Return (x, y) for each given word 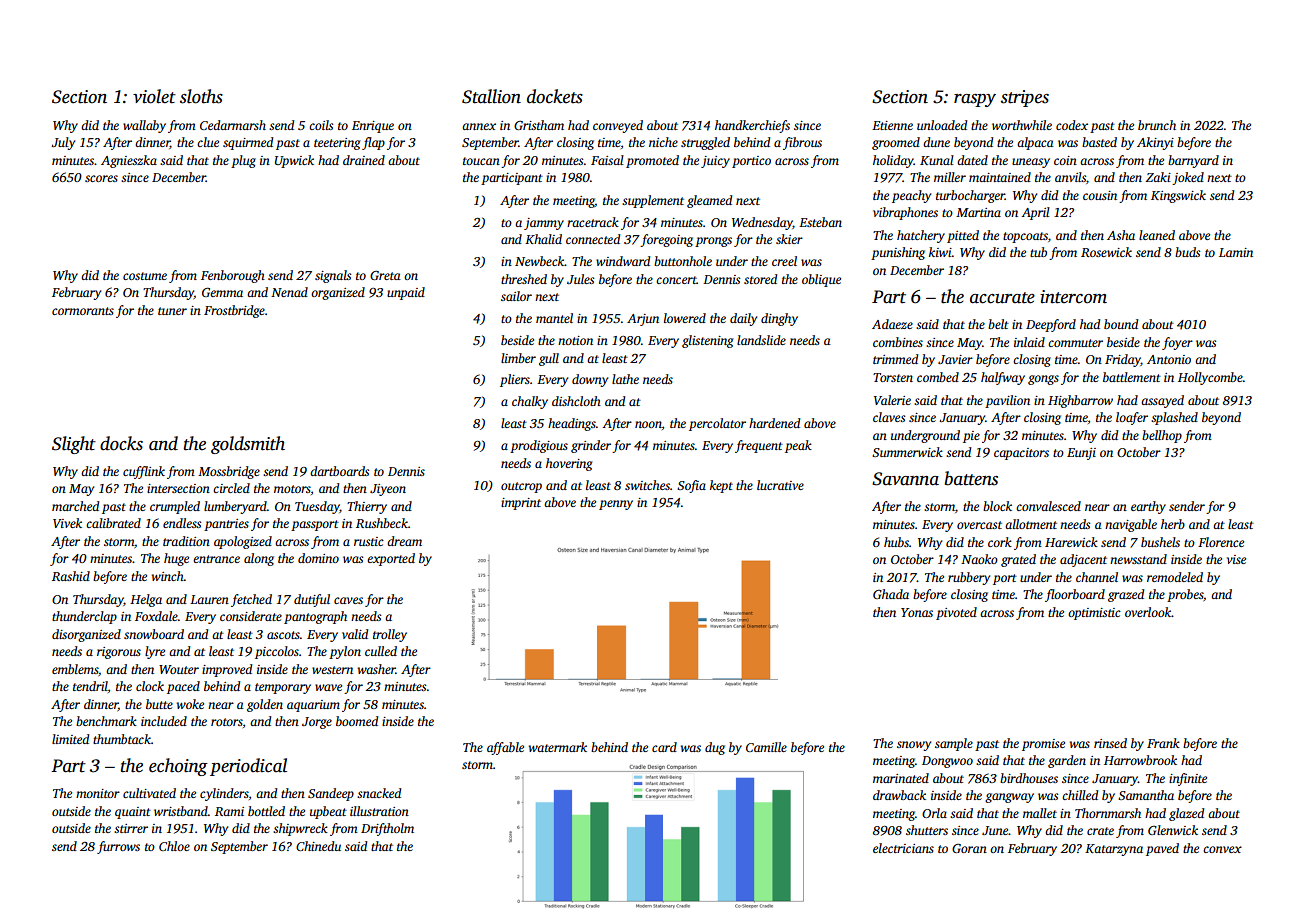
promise (1043, 745)
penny (616, 505)
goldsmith (248, 445)
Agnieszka (129, 161)
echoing (178, 767)
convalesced (1048, 506)
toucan (481, 161)
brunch (1157, 125)
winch (168, 576)
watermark (558, 747)
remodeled (1175, 577)
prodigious (539, 446)
